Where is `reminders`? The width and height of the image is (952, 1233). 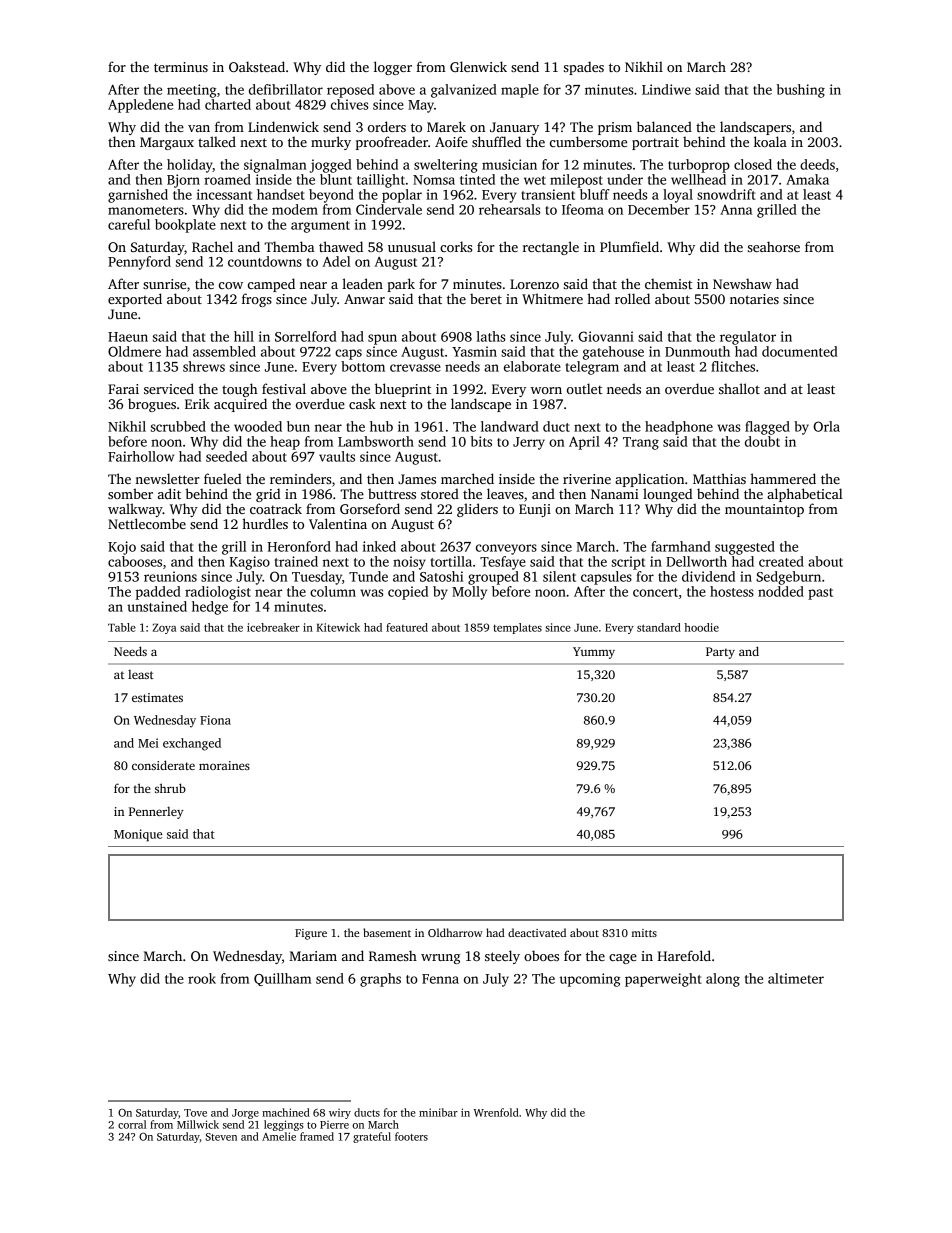
reminders is located at coordinates (300, 478).
